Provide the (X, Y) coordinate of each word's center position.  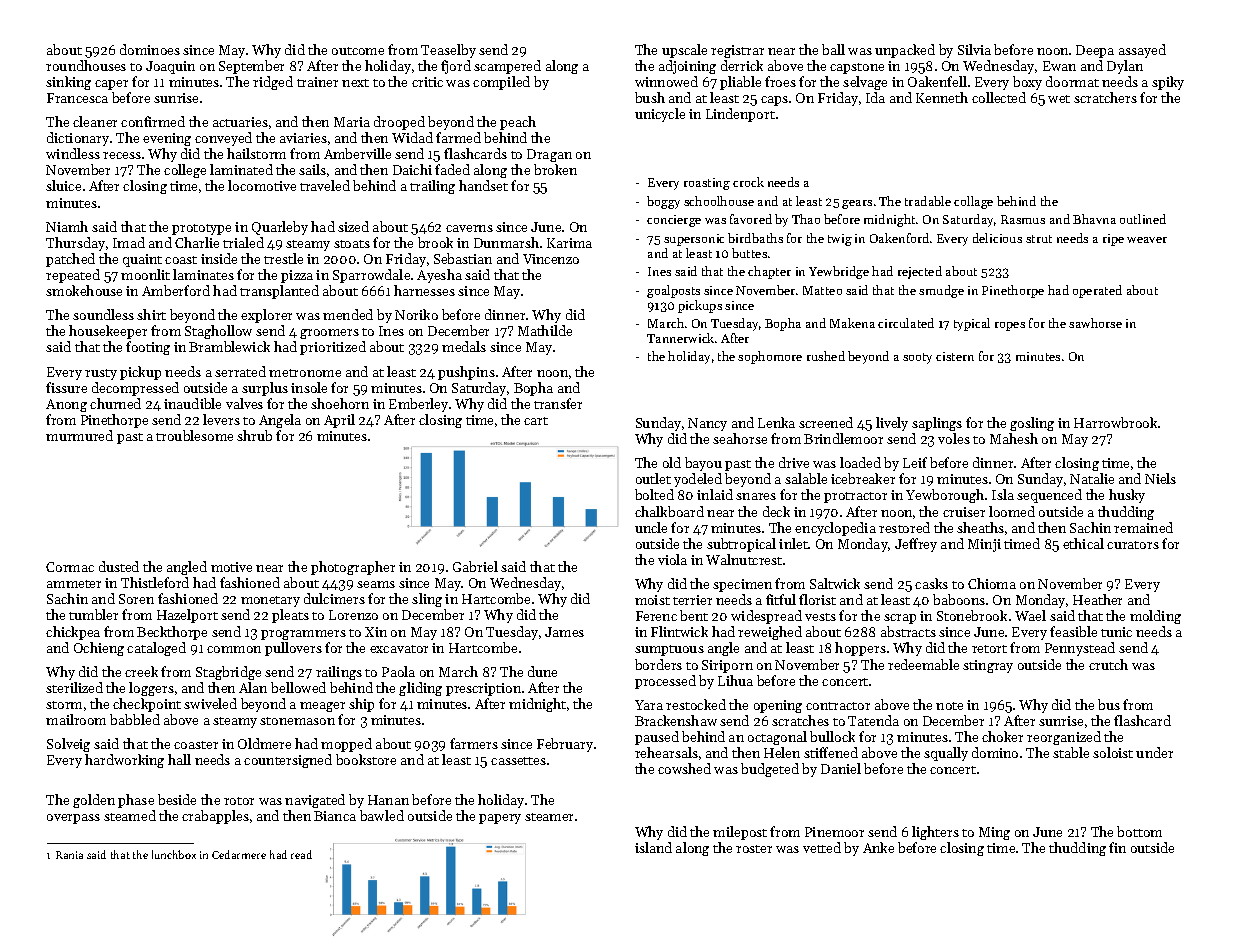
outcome (358, 51)
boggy (663, 202)
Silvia (974, 49)
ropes (1010, 326)
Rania (69, 855)
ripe (1113, 240)
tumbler (93, 614)
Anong (66, 405)
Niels (1160, 478)
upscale (684, 51)
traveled (325, 185)
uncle (651, 527)
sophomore (770, 357)
